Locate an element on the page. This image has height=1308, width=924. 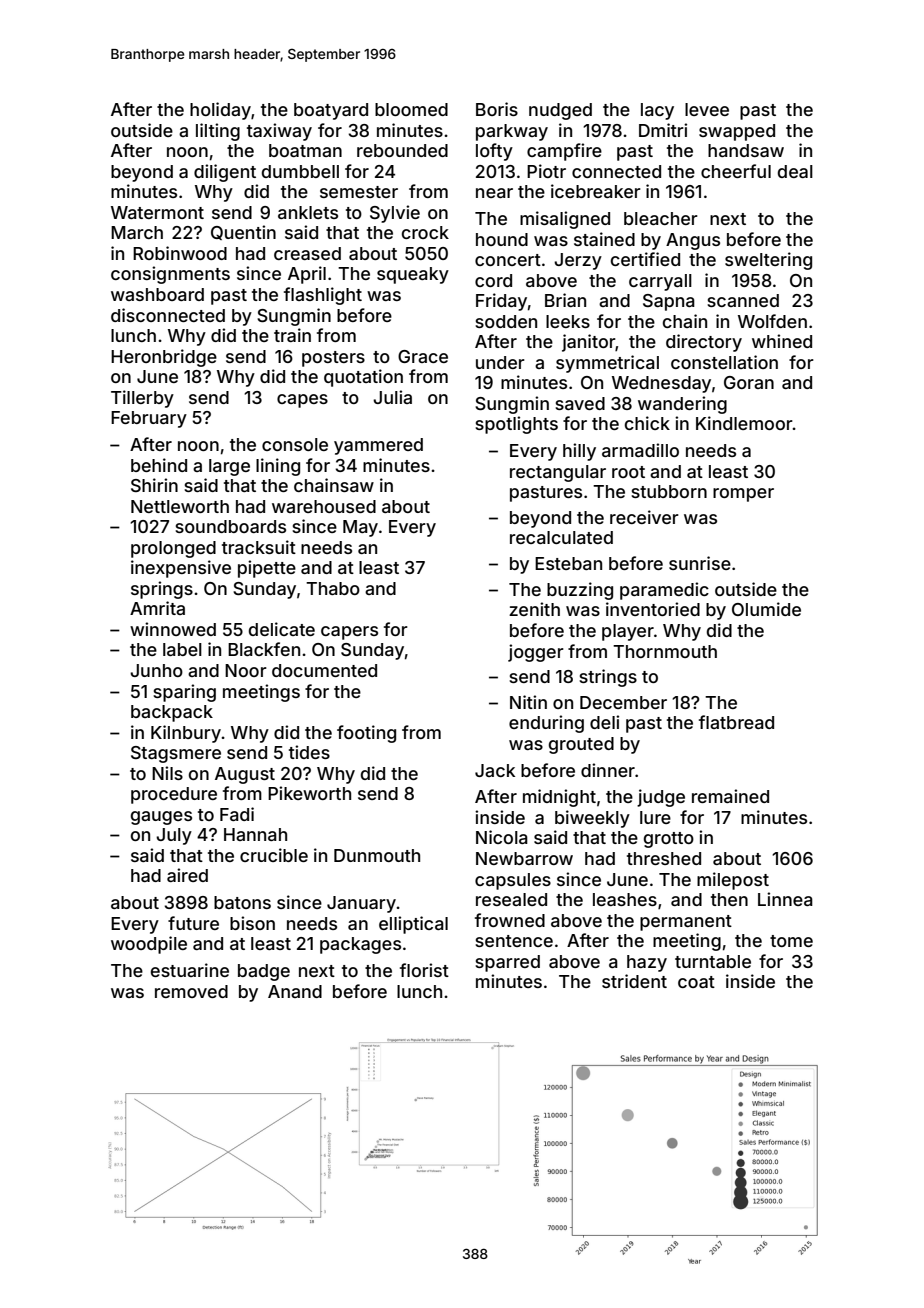
batons is located at coordinates (242, 902).
